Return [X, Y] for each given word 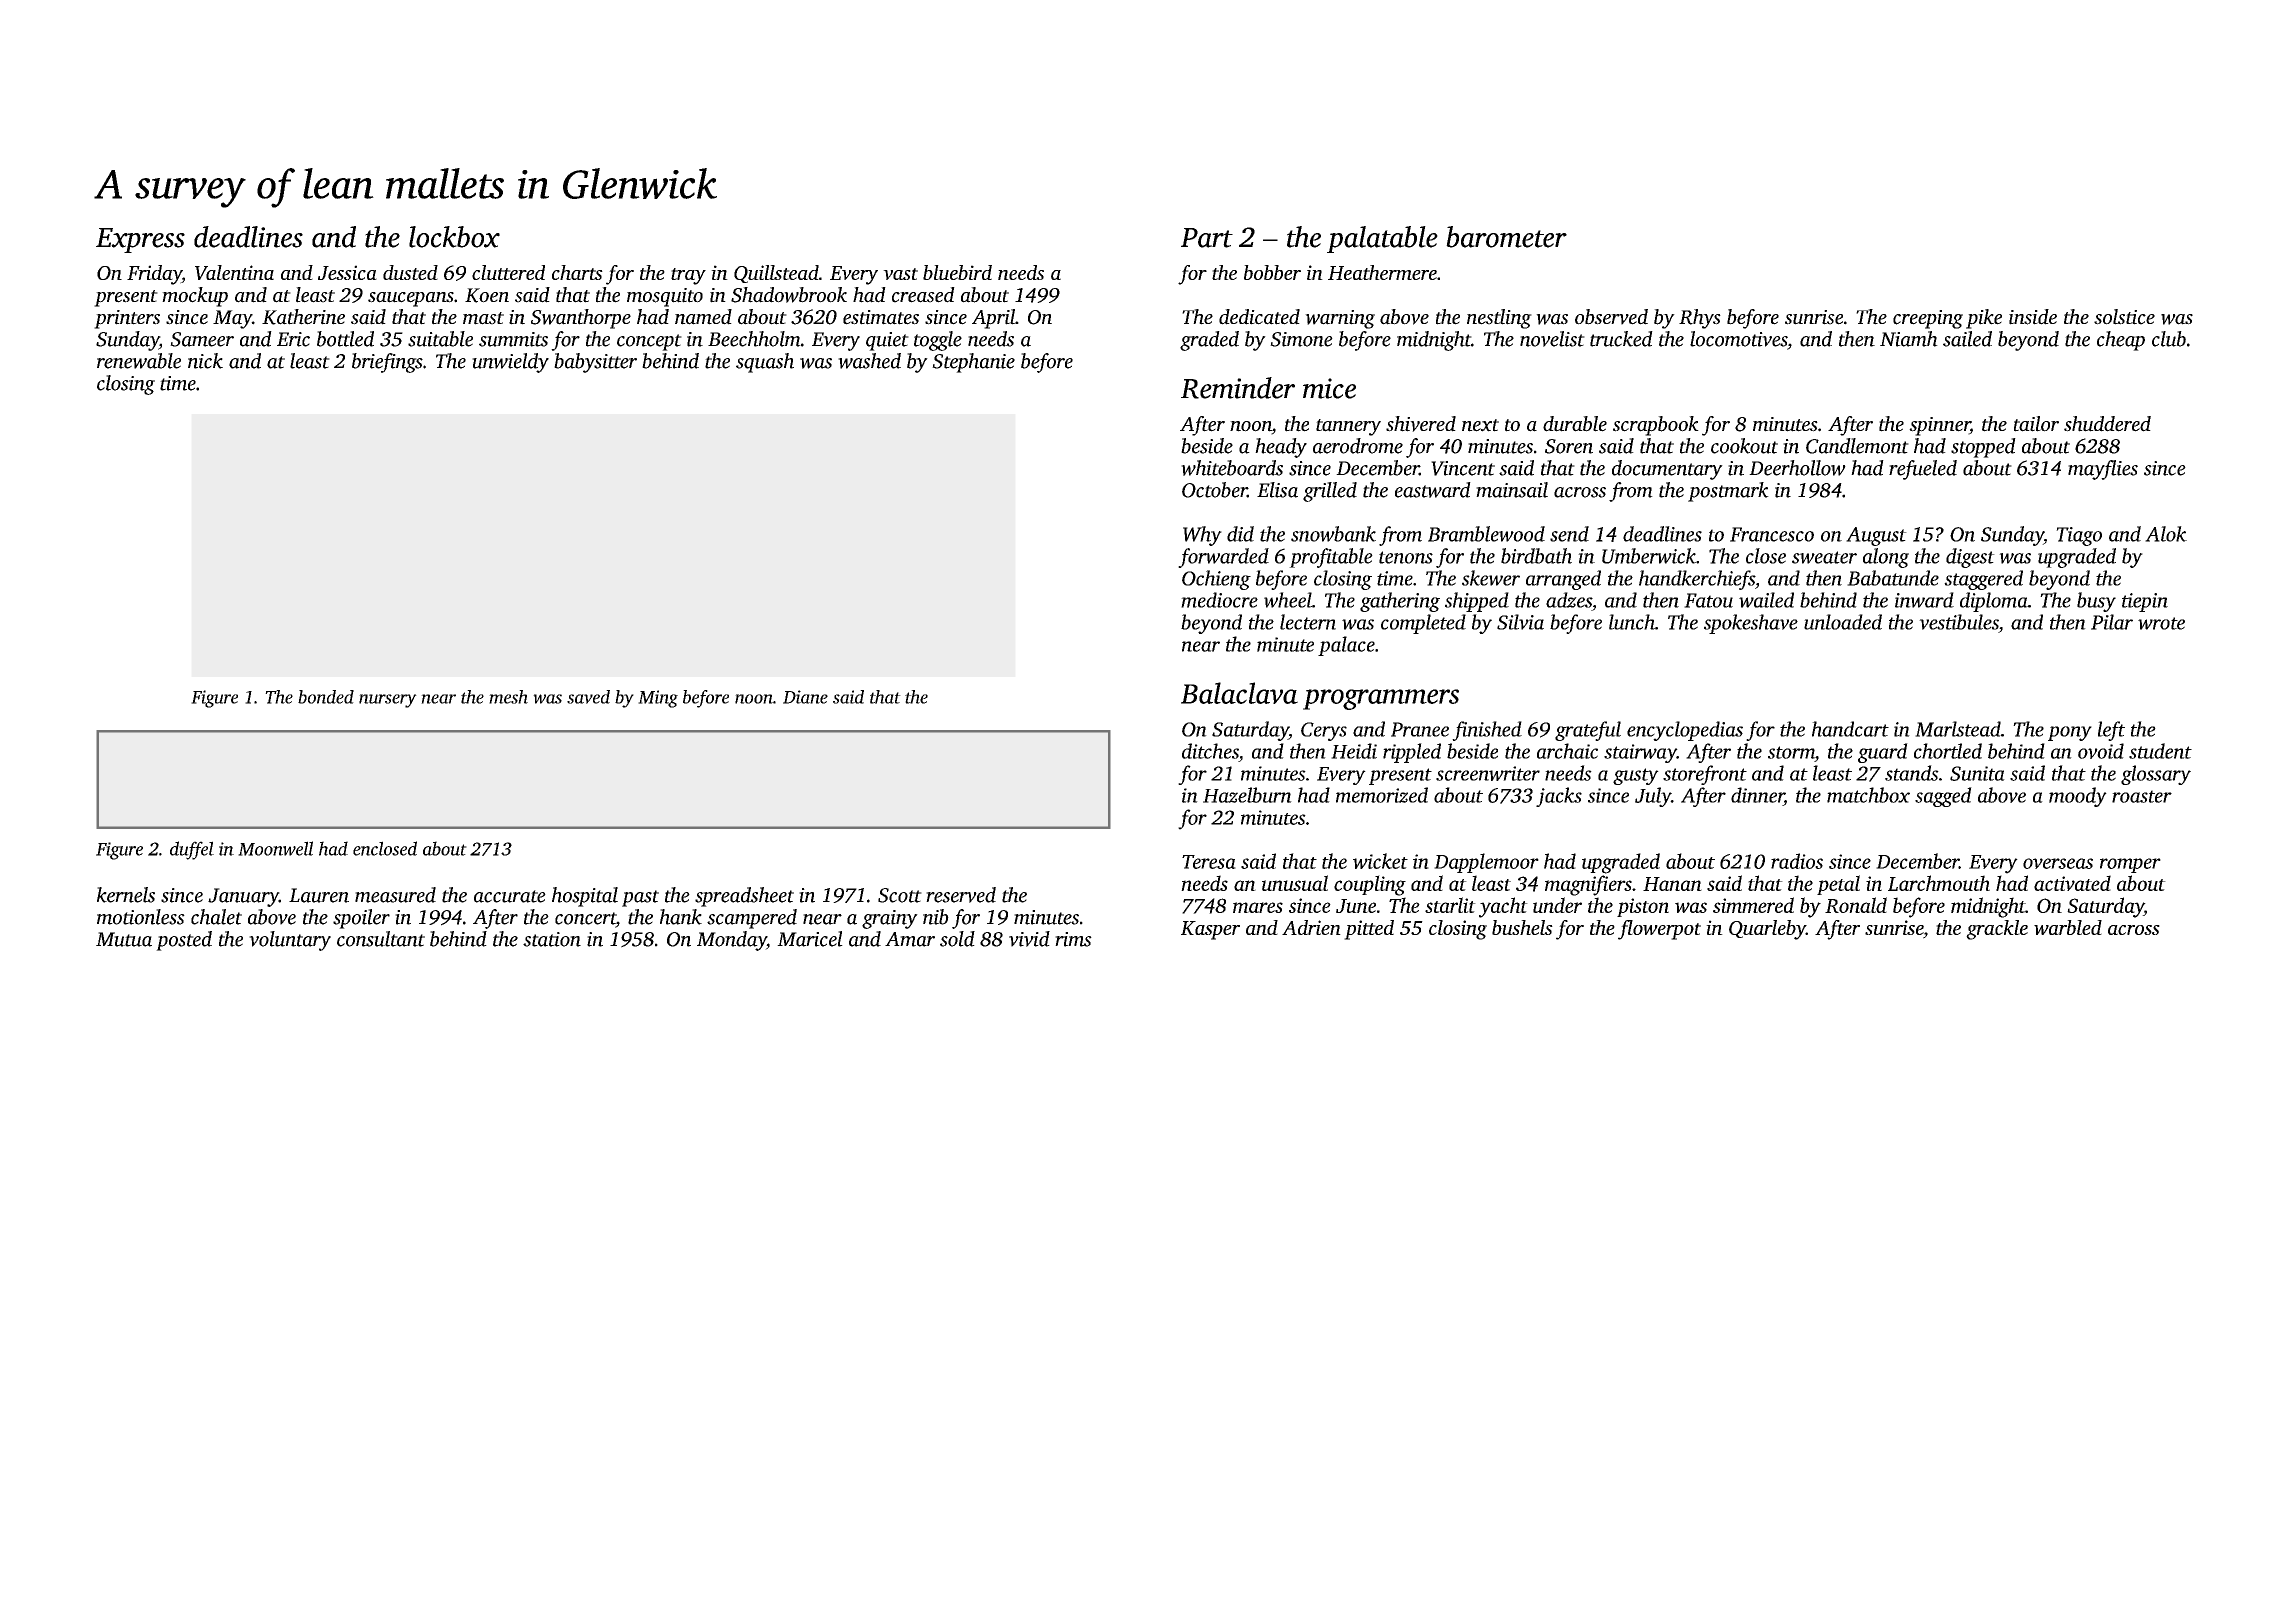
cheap [2121, 341]
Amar [910, 939]
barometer [1506, 237]
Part [1207, 238]
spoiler [361, 919]
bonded [326, 697]
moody [2078, 797]
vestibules [1959, 622]
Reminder [1238, 388]
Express [140, 240]
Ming [658, 699]
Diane [805, 697]
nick [205, 361]
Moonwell [275, 848]
